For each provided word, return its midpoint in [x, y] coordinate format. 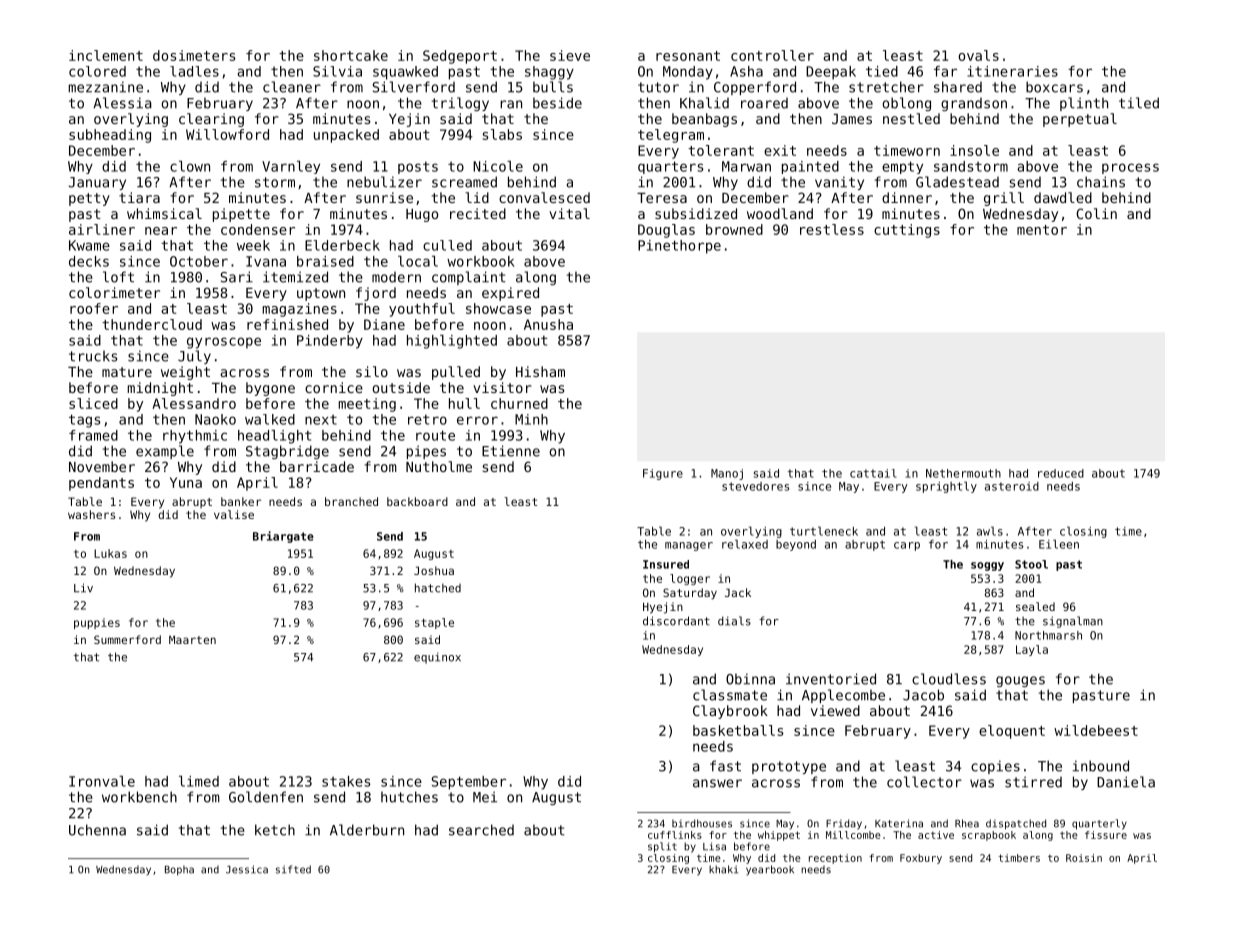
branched [351, 501]
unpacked [346, 136]
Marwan [746, 166]
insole [974, 150]
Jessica [247, 869]
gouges [1020, 681]
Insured [666, 564]
